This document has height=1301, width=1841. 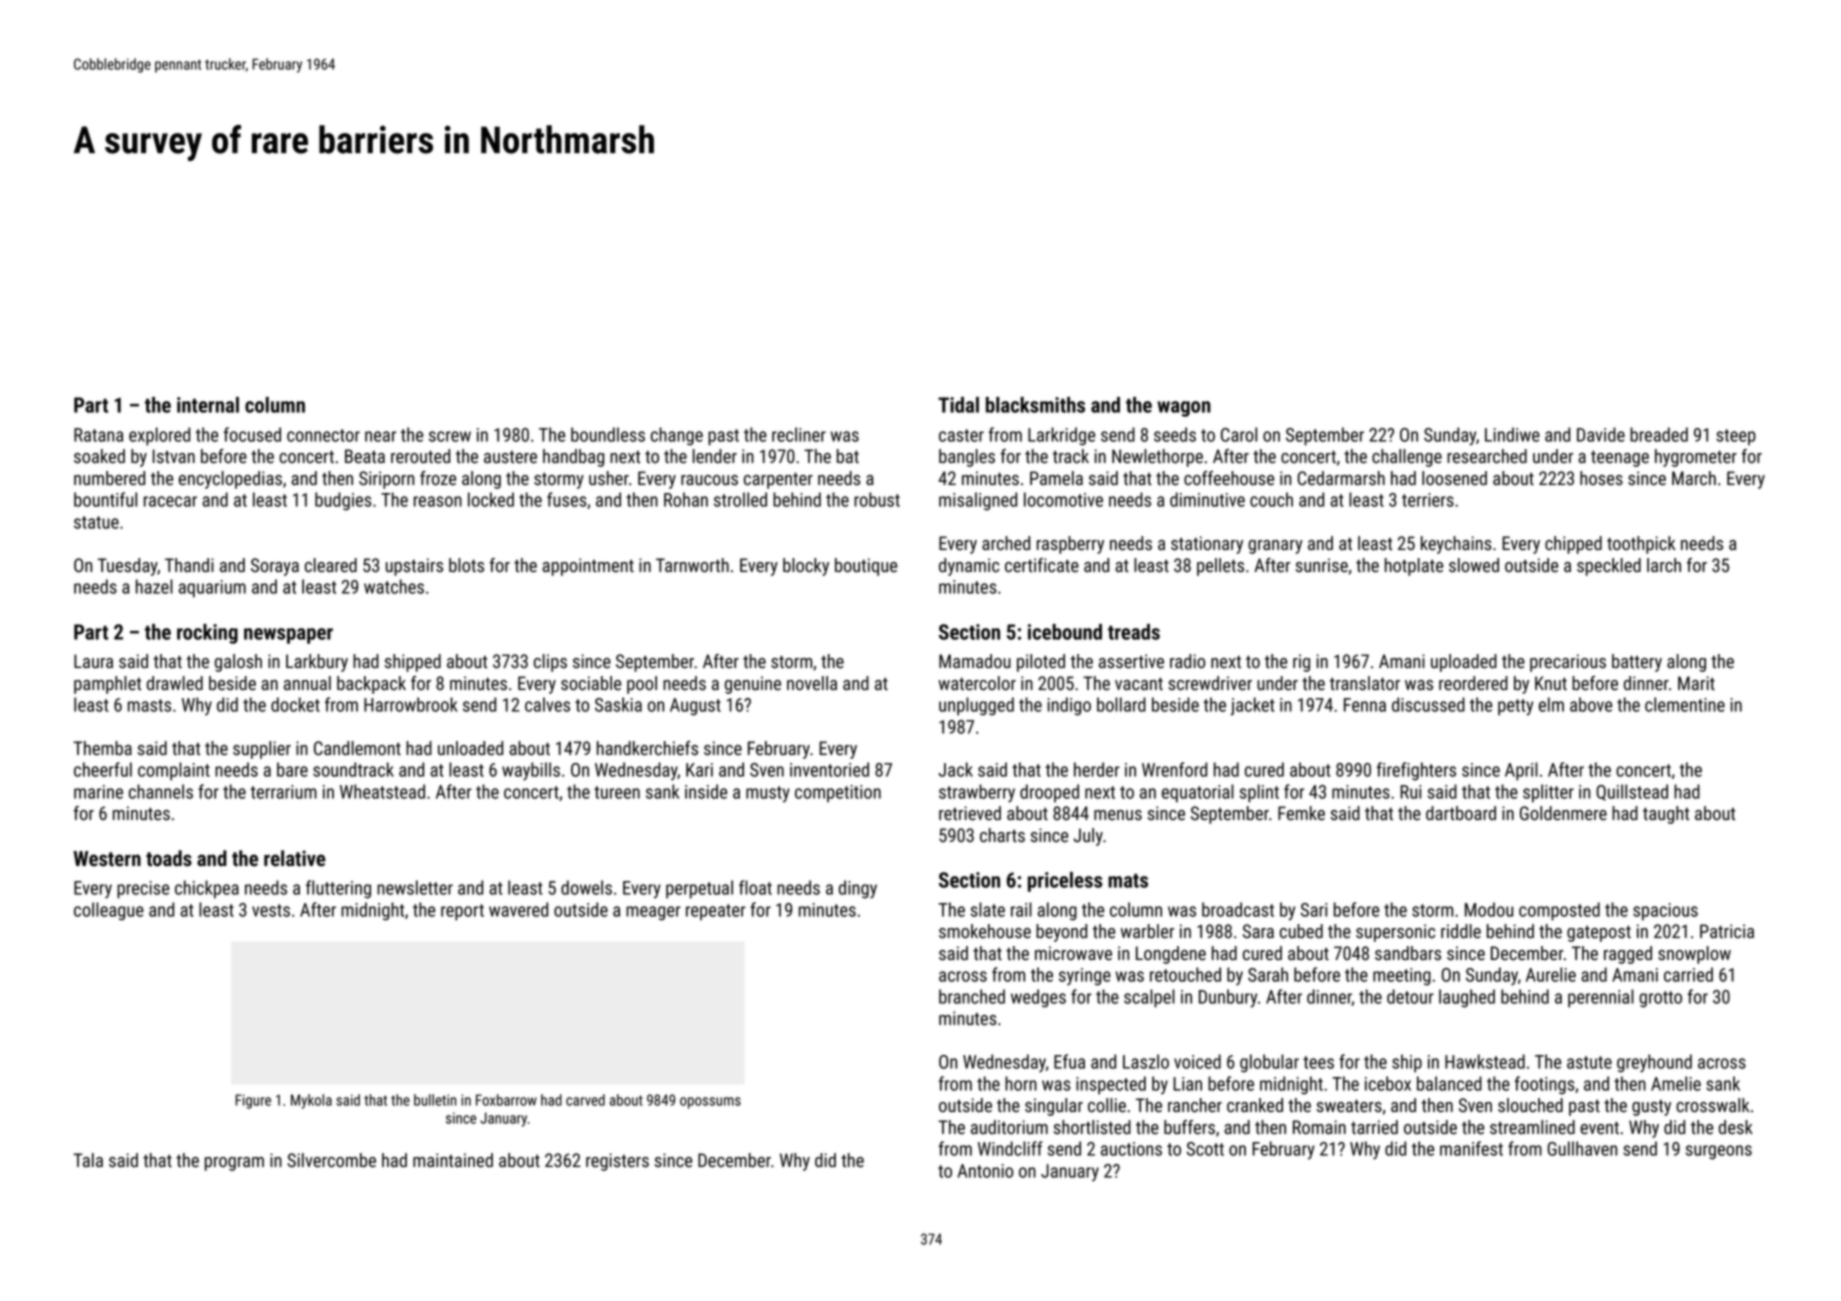 I want to click on pamphlet, so click(x=107, y=685).
